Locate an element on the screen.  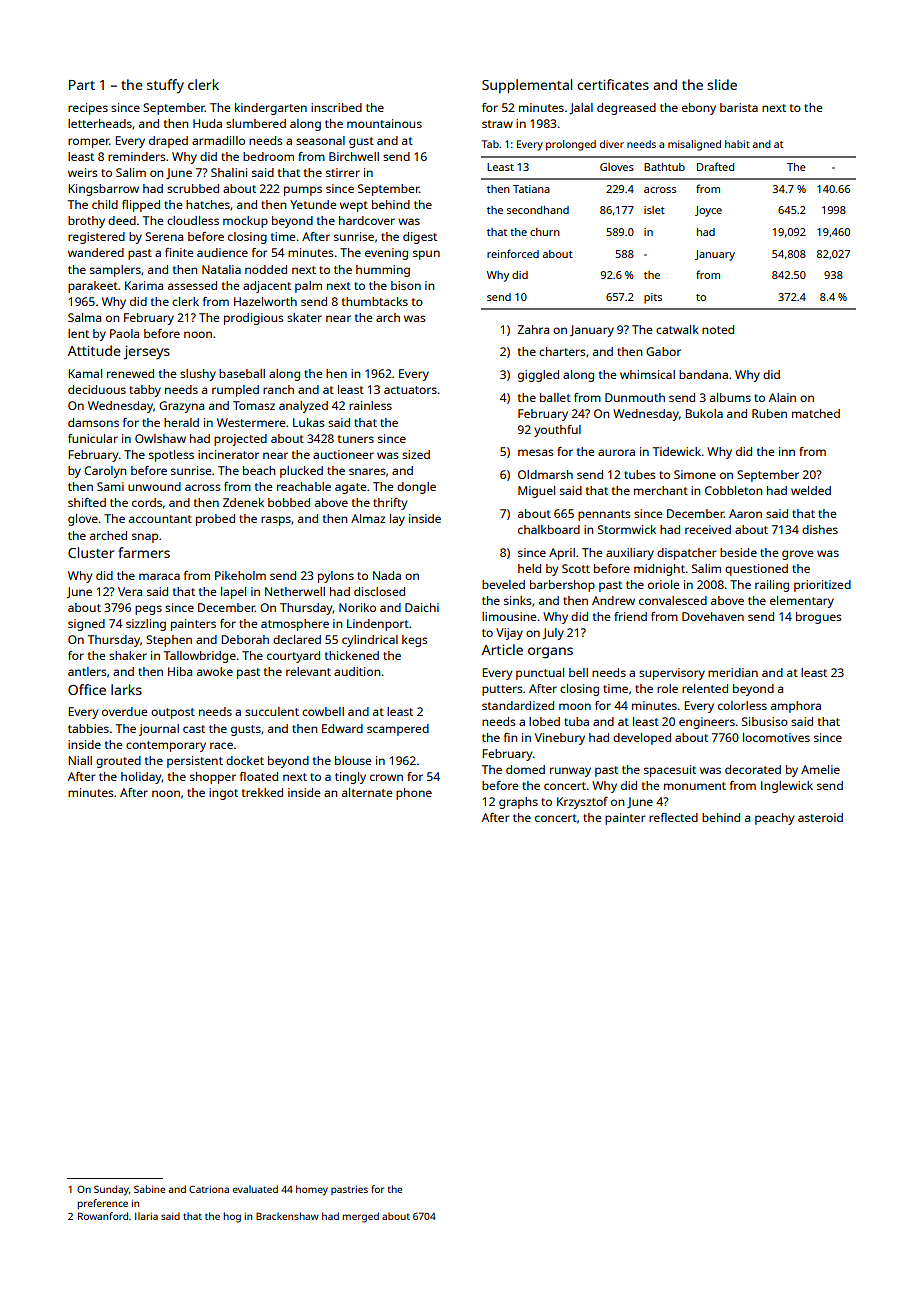
peachy is located at coordinates (774, 819).
